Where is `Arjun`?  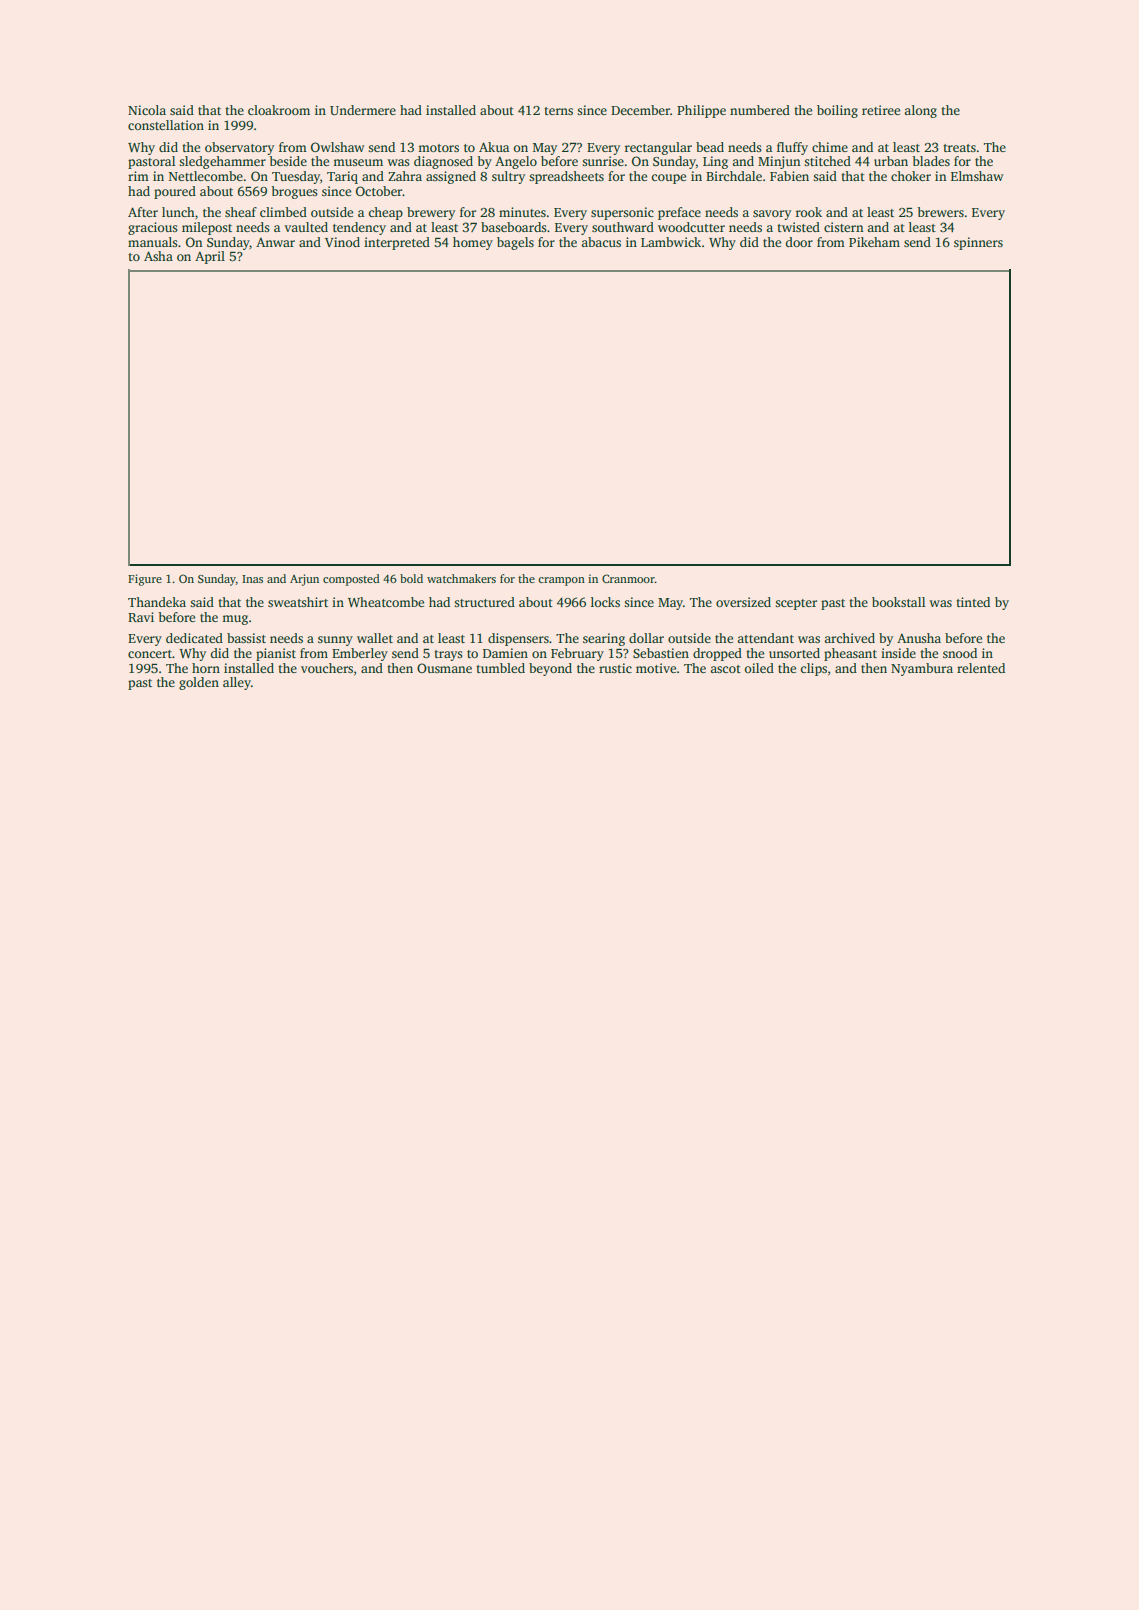 Arjun is located at coordinates (304, 580).
